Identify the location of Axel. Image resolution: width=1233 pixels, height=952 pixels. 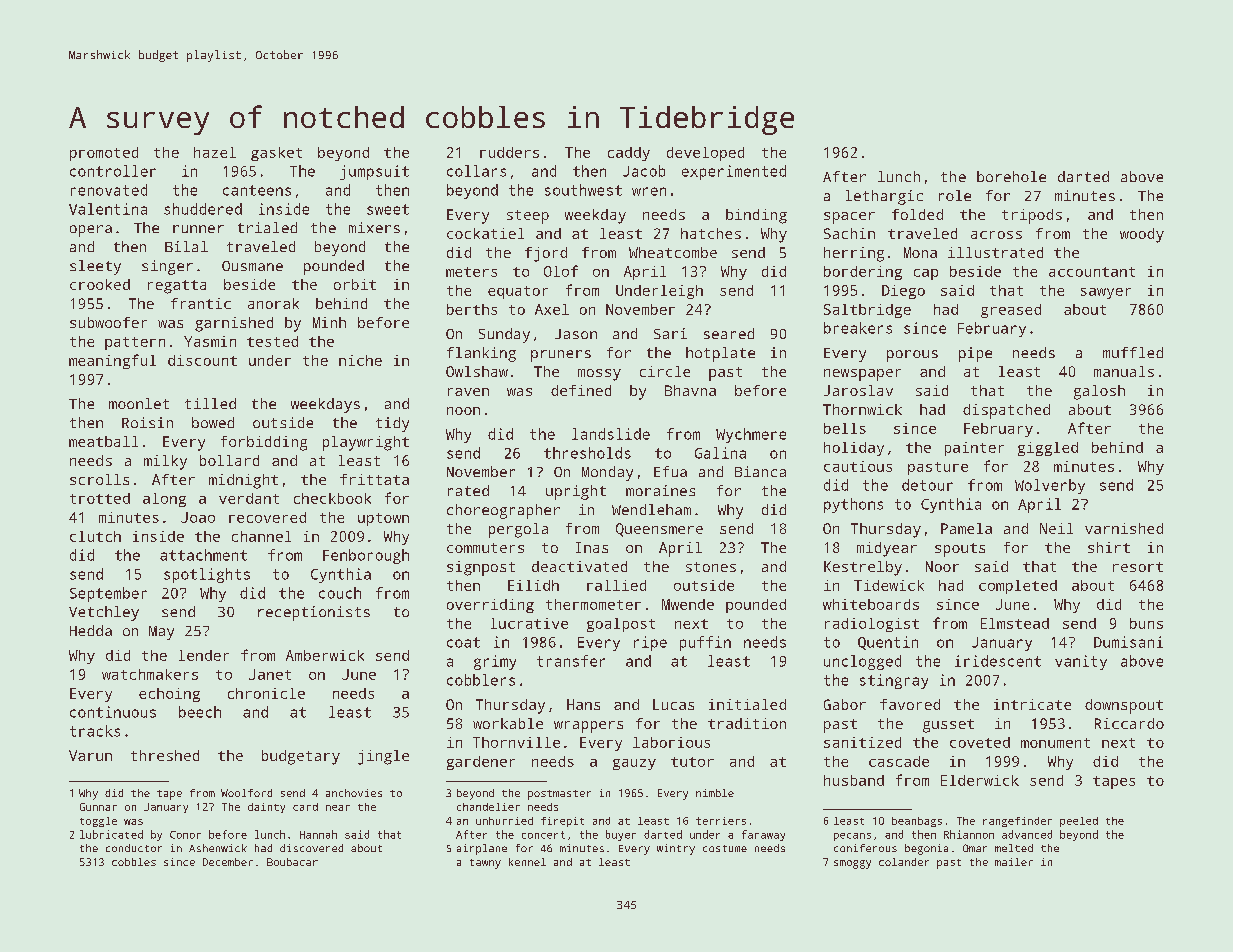
(552, 309).
